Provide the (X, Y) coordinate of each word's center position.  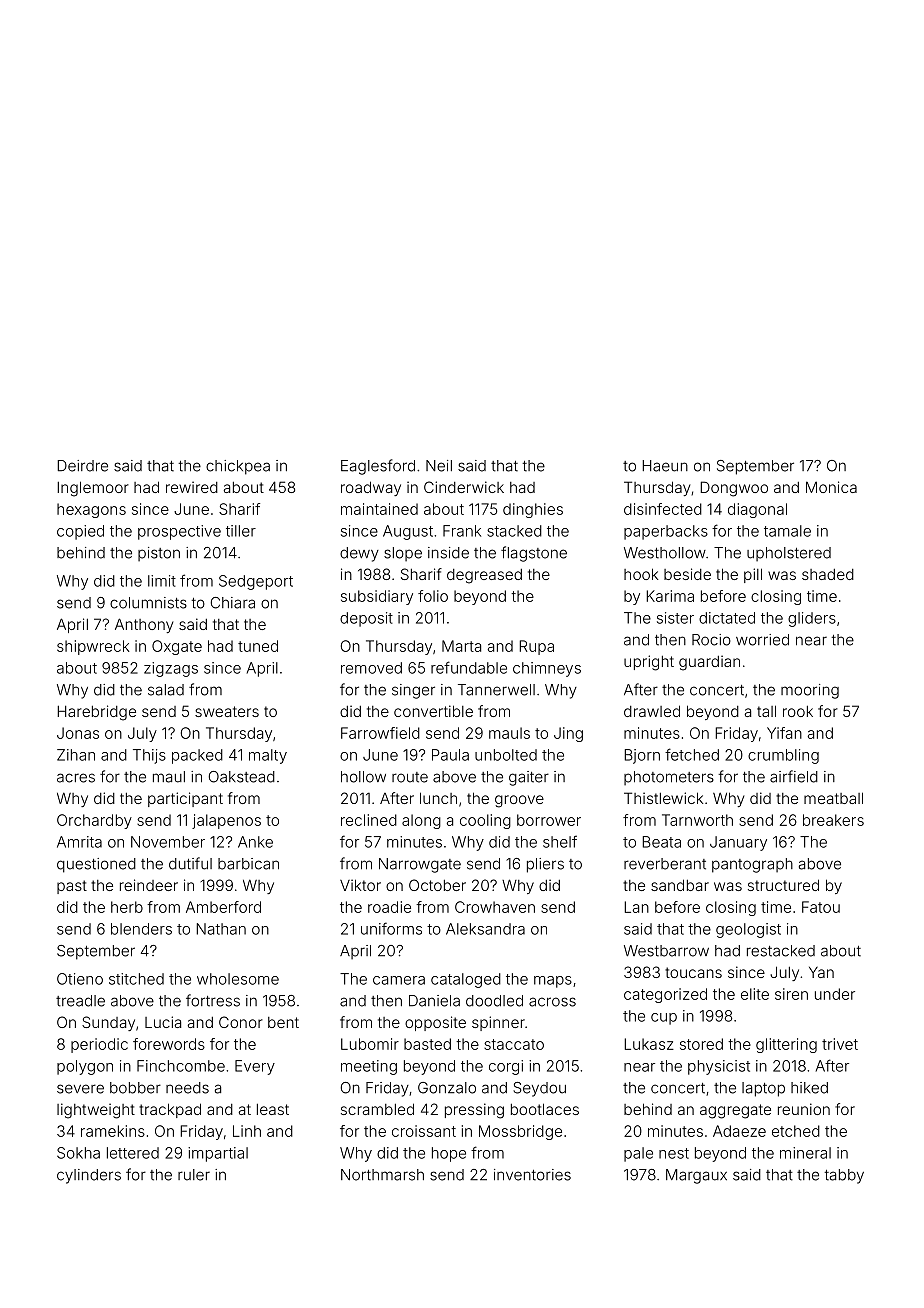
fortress (213, 1000)
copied (80, 532)
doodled (494, 1001)
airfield (794, 776)
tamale (787, 531)
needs (187, 1088)
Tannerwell (496, 690)
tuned (258, 646)
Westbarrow (666, 951)
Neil (439, 466)
